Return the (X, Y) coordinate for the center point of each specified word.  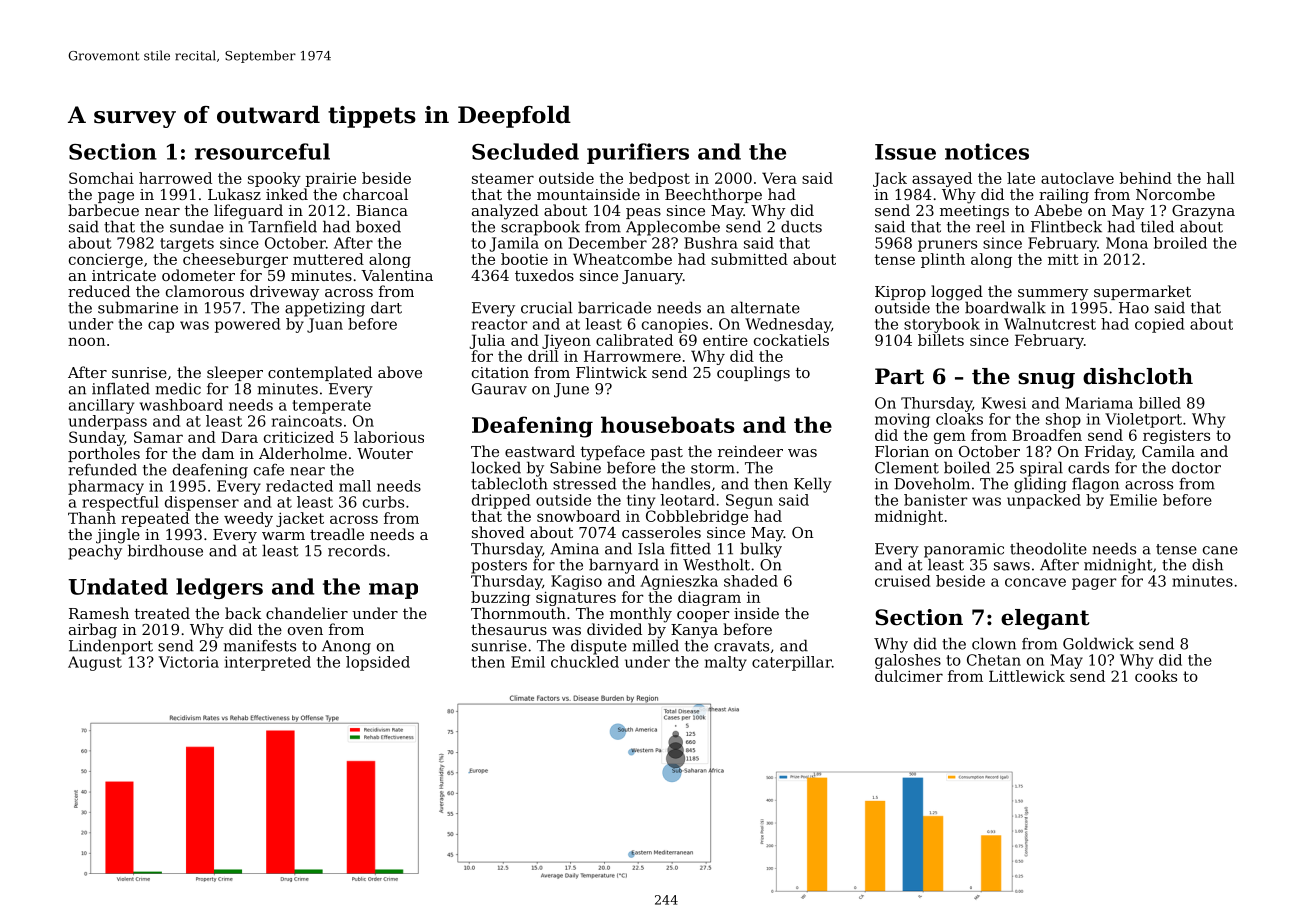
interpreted (268, 663)
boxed (378, 226)
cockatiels (791, 340)
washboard (181, 405)
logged (957, 293)
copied (1160, 325)
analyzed (505, 212)
